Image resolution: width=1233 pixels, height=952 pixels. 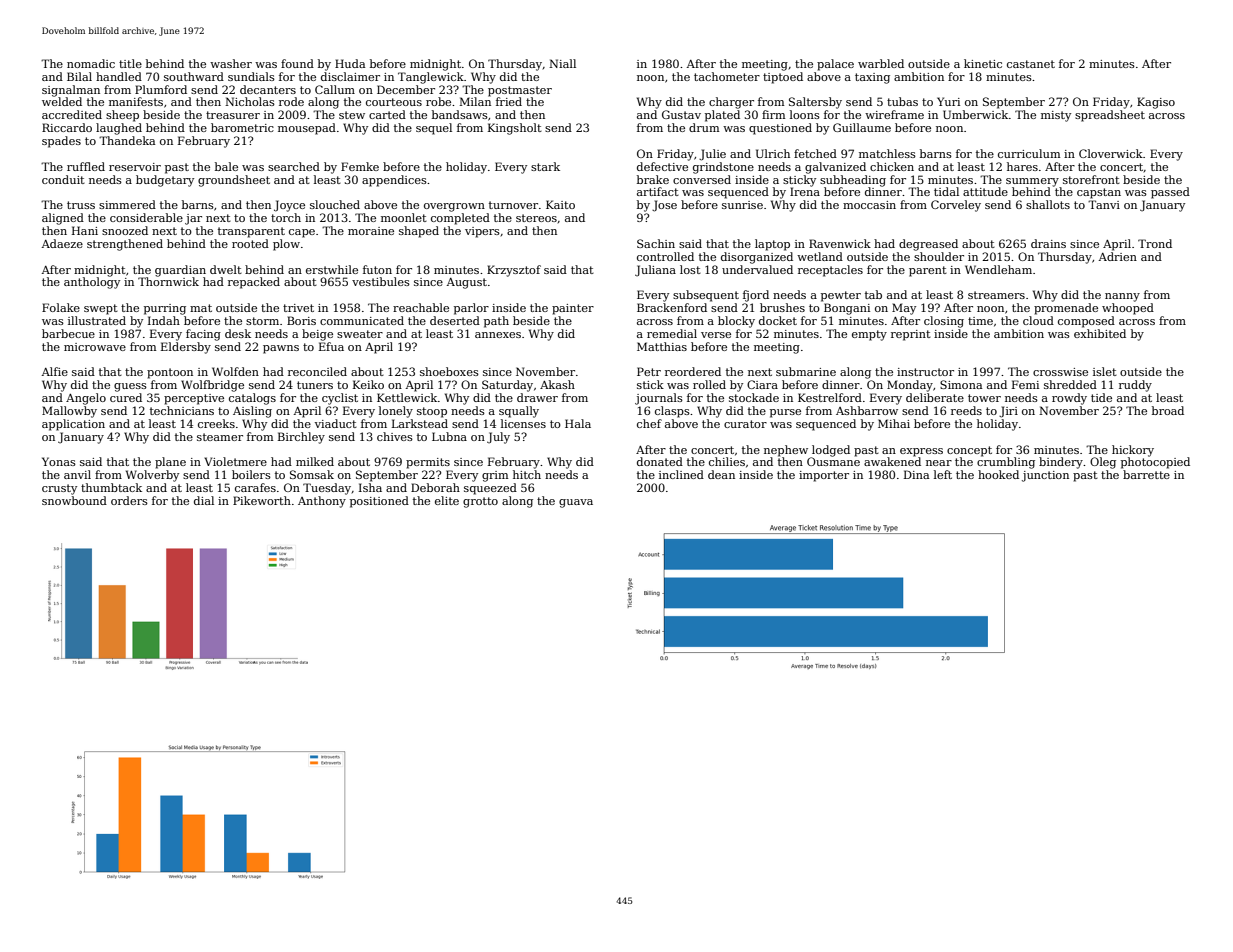 What do you see at coordinates (1038, 320) in the image?
I see `cloud` at bounding box center [1038, 320].
